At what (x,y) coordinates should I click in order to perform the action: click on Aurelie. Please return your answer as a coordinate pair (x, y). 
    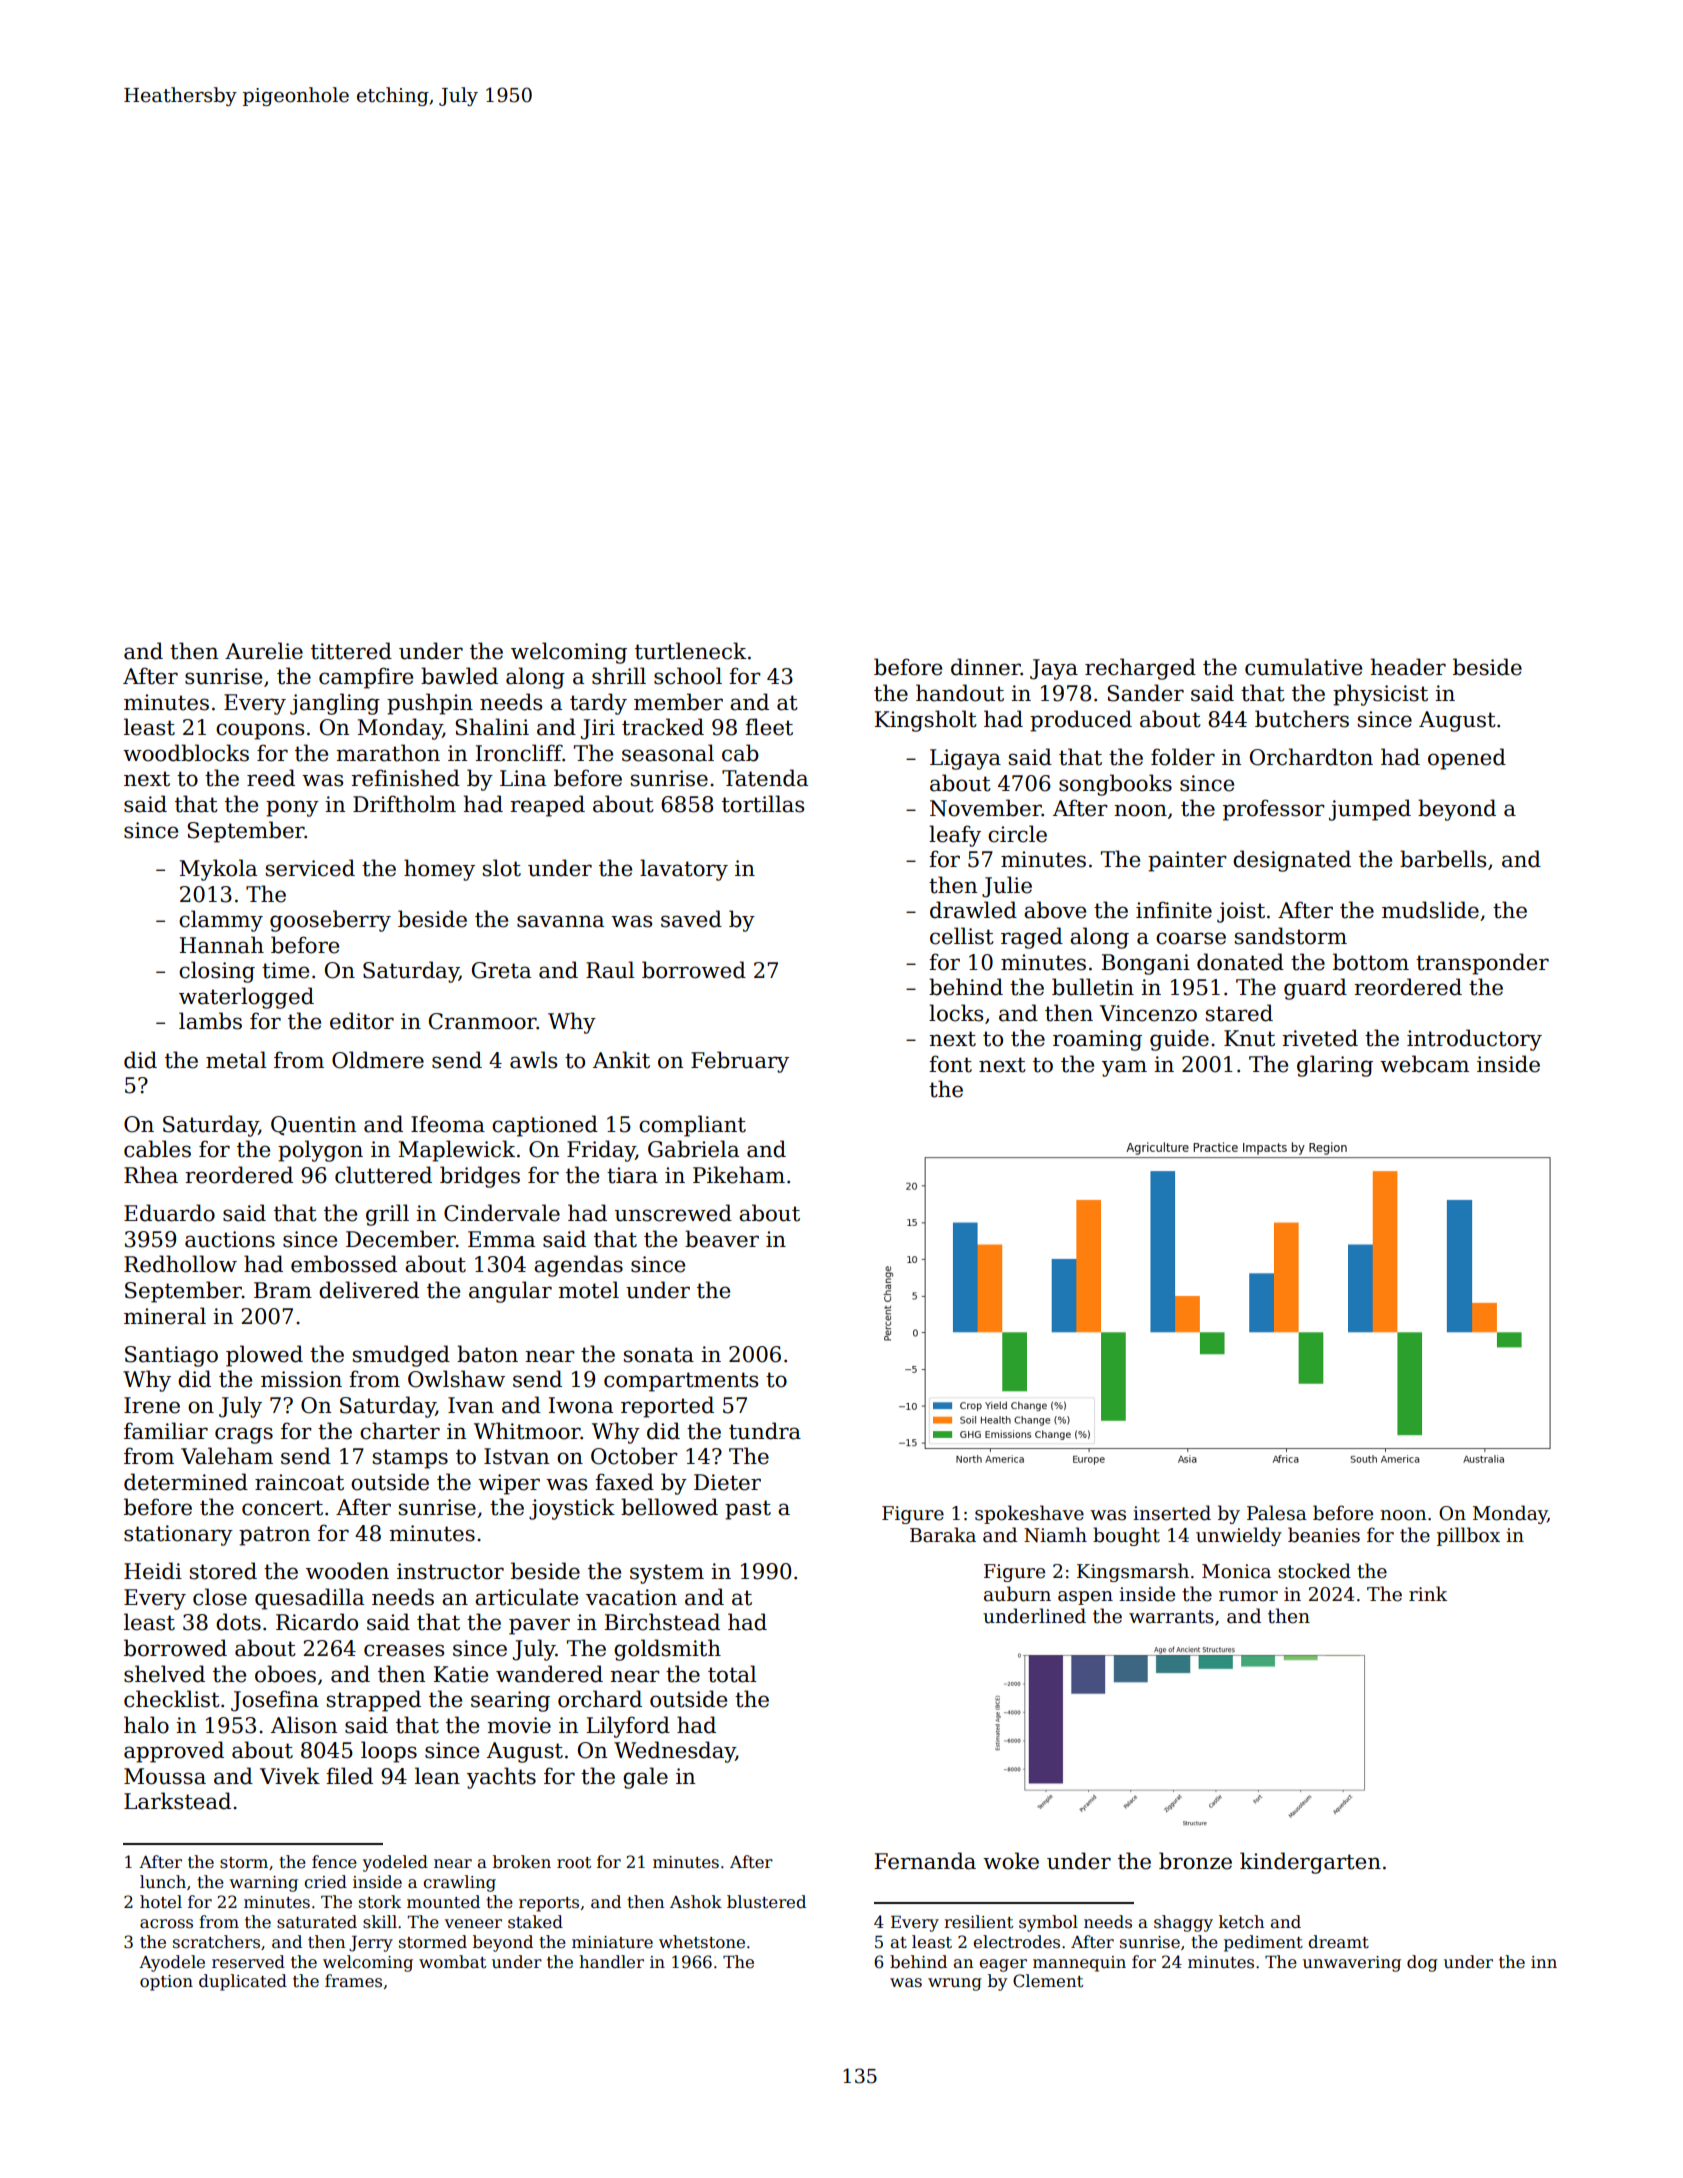
    Looking at the image, I should click on (264, 651).
